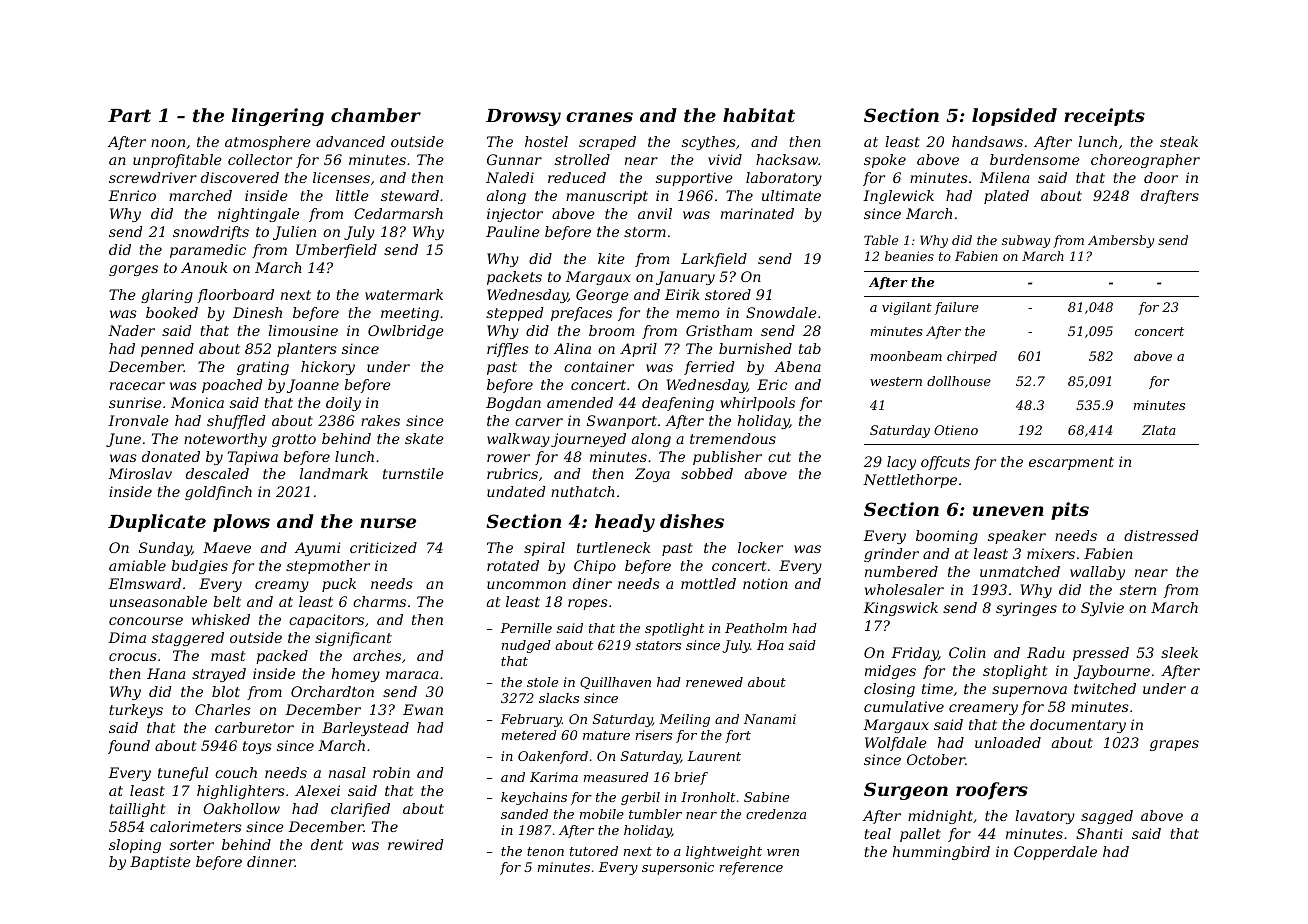 The width and height of the page is (1308, 924). I want to click on lopsided, so click(1014, 117).
